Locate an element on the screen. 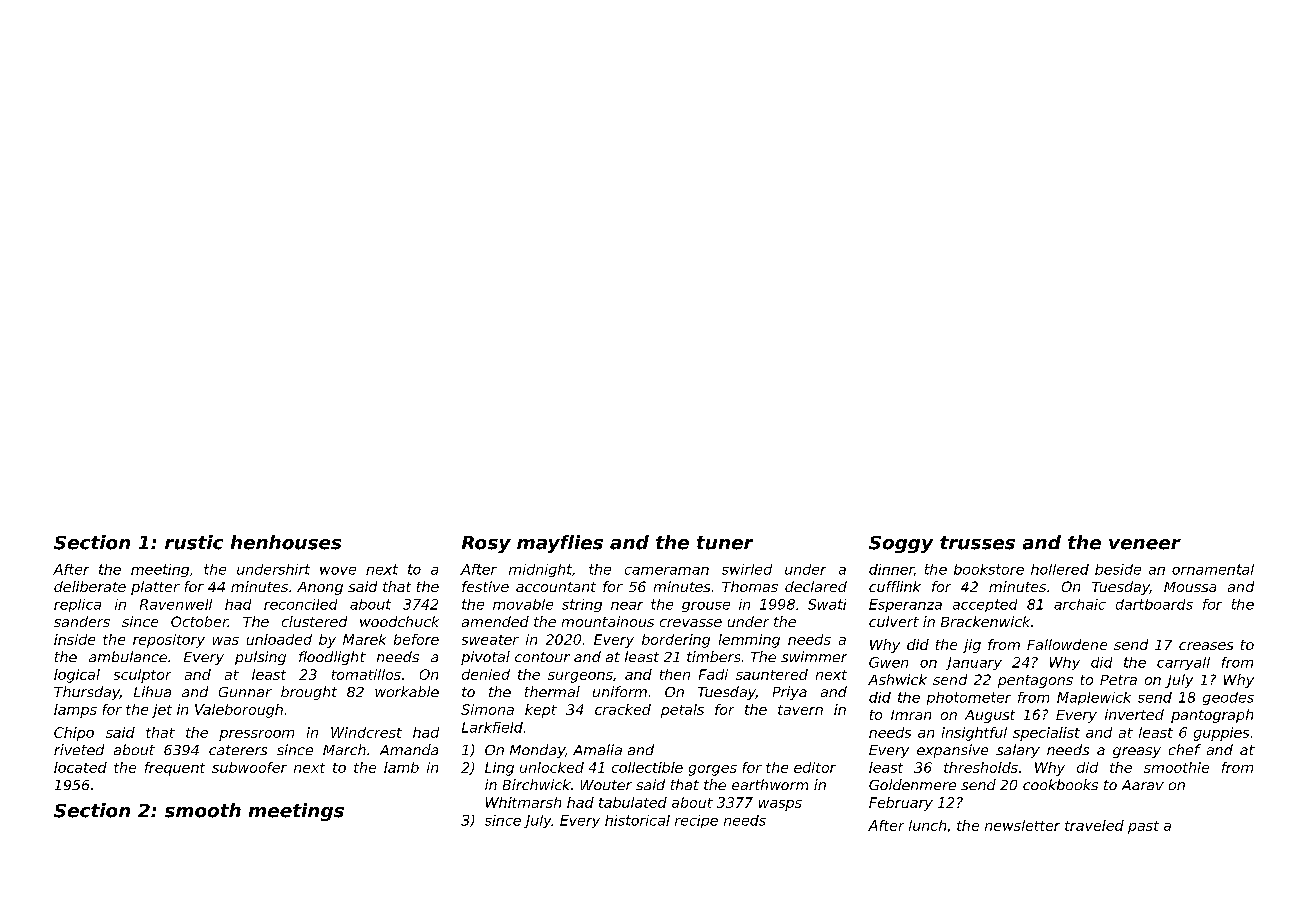 The width and height of the screenshot is (1308, 924). Amalia is located at coordinates (597, 749).
